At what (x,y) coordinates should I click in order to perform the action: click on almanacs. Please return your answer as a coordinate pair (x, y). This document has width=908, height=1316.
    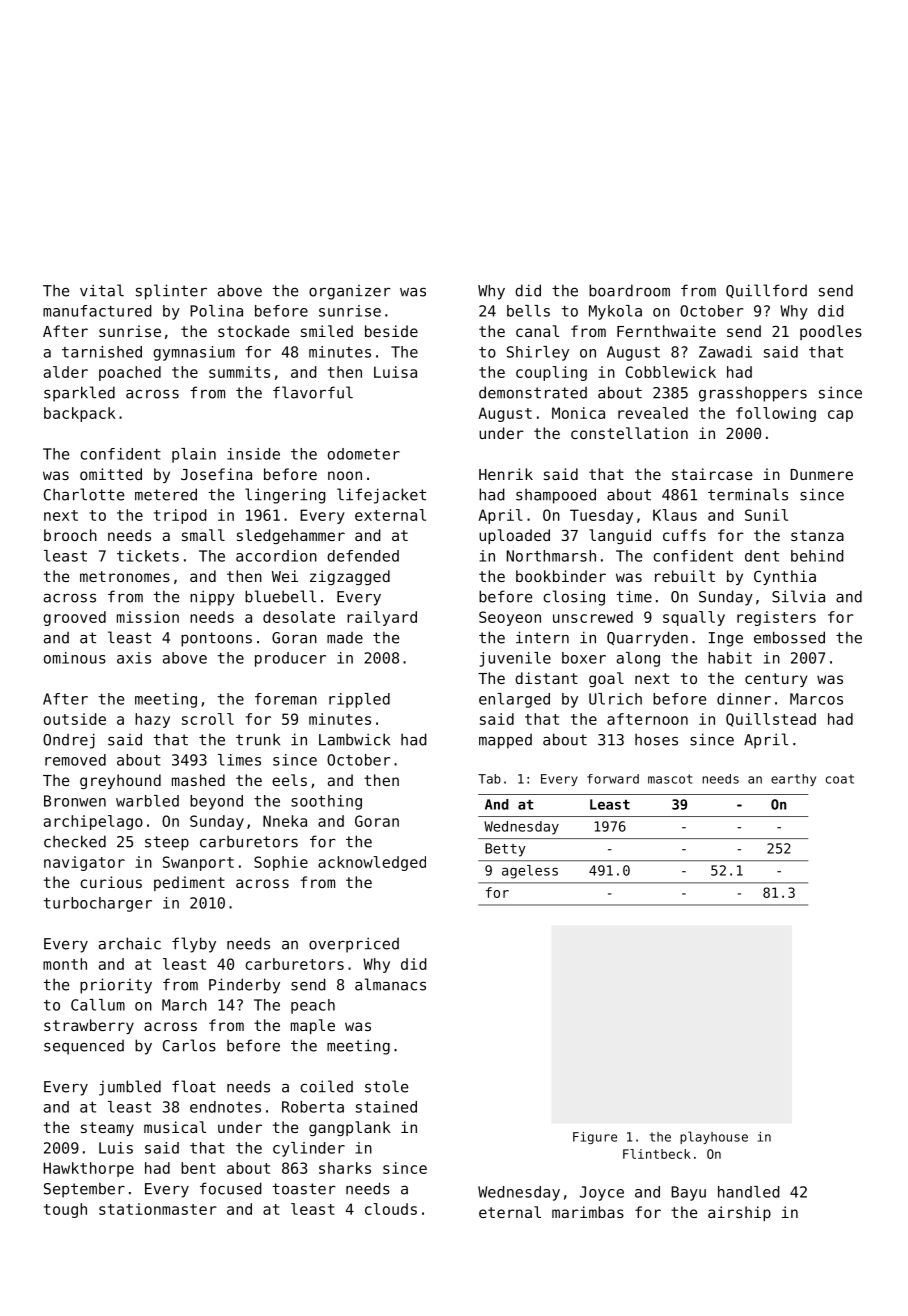
    Looking at the image, I should click on (390, 984).
